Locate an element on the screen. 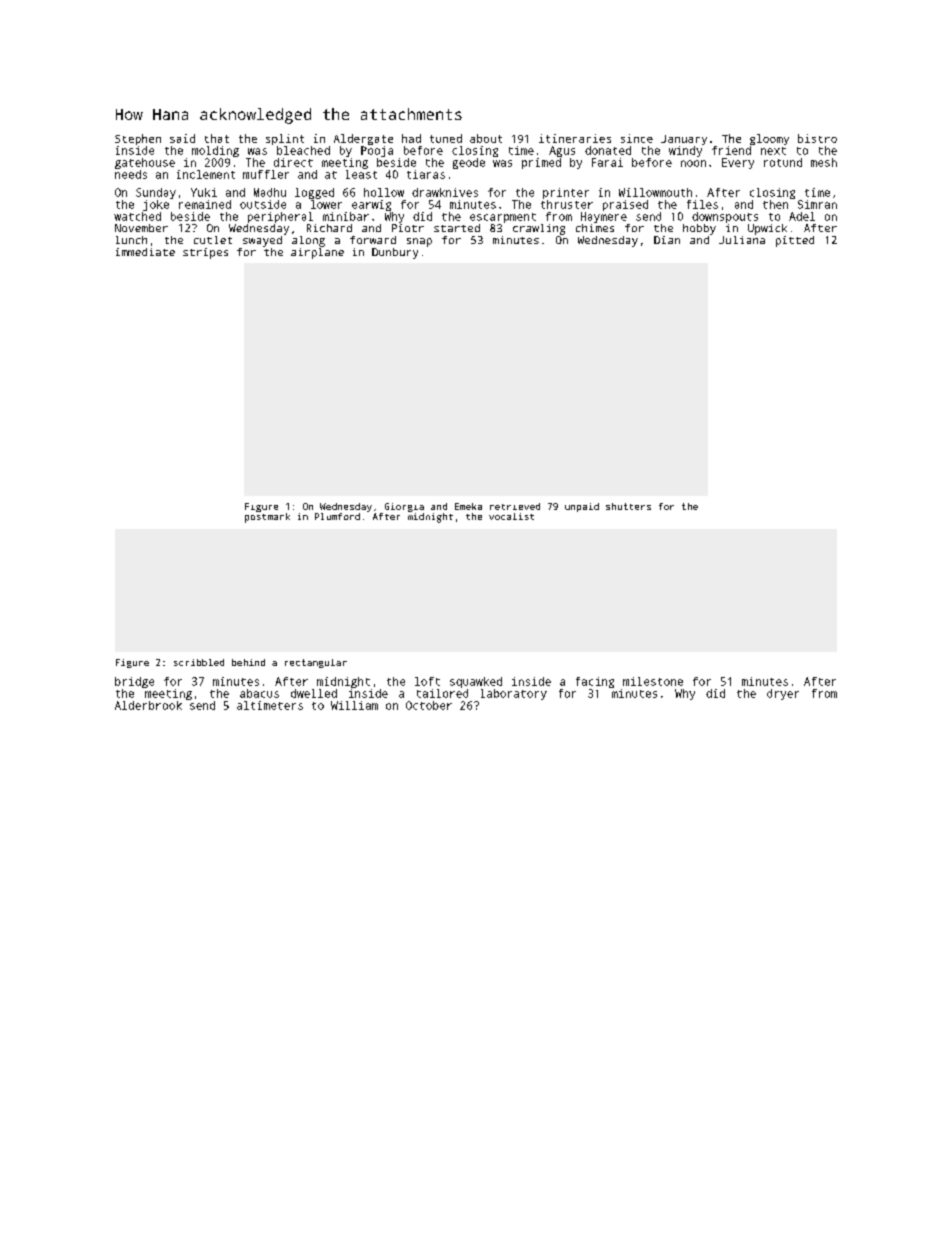 The image size is (952, 1233). Dunbury is located at coordinates (395, 253).
